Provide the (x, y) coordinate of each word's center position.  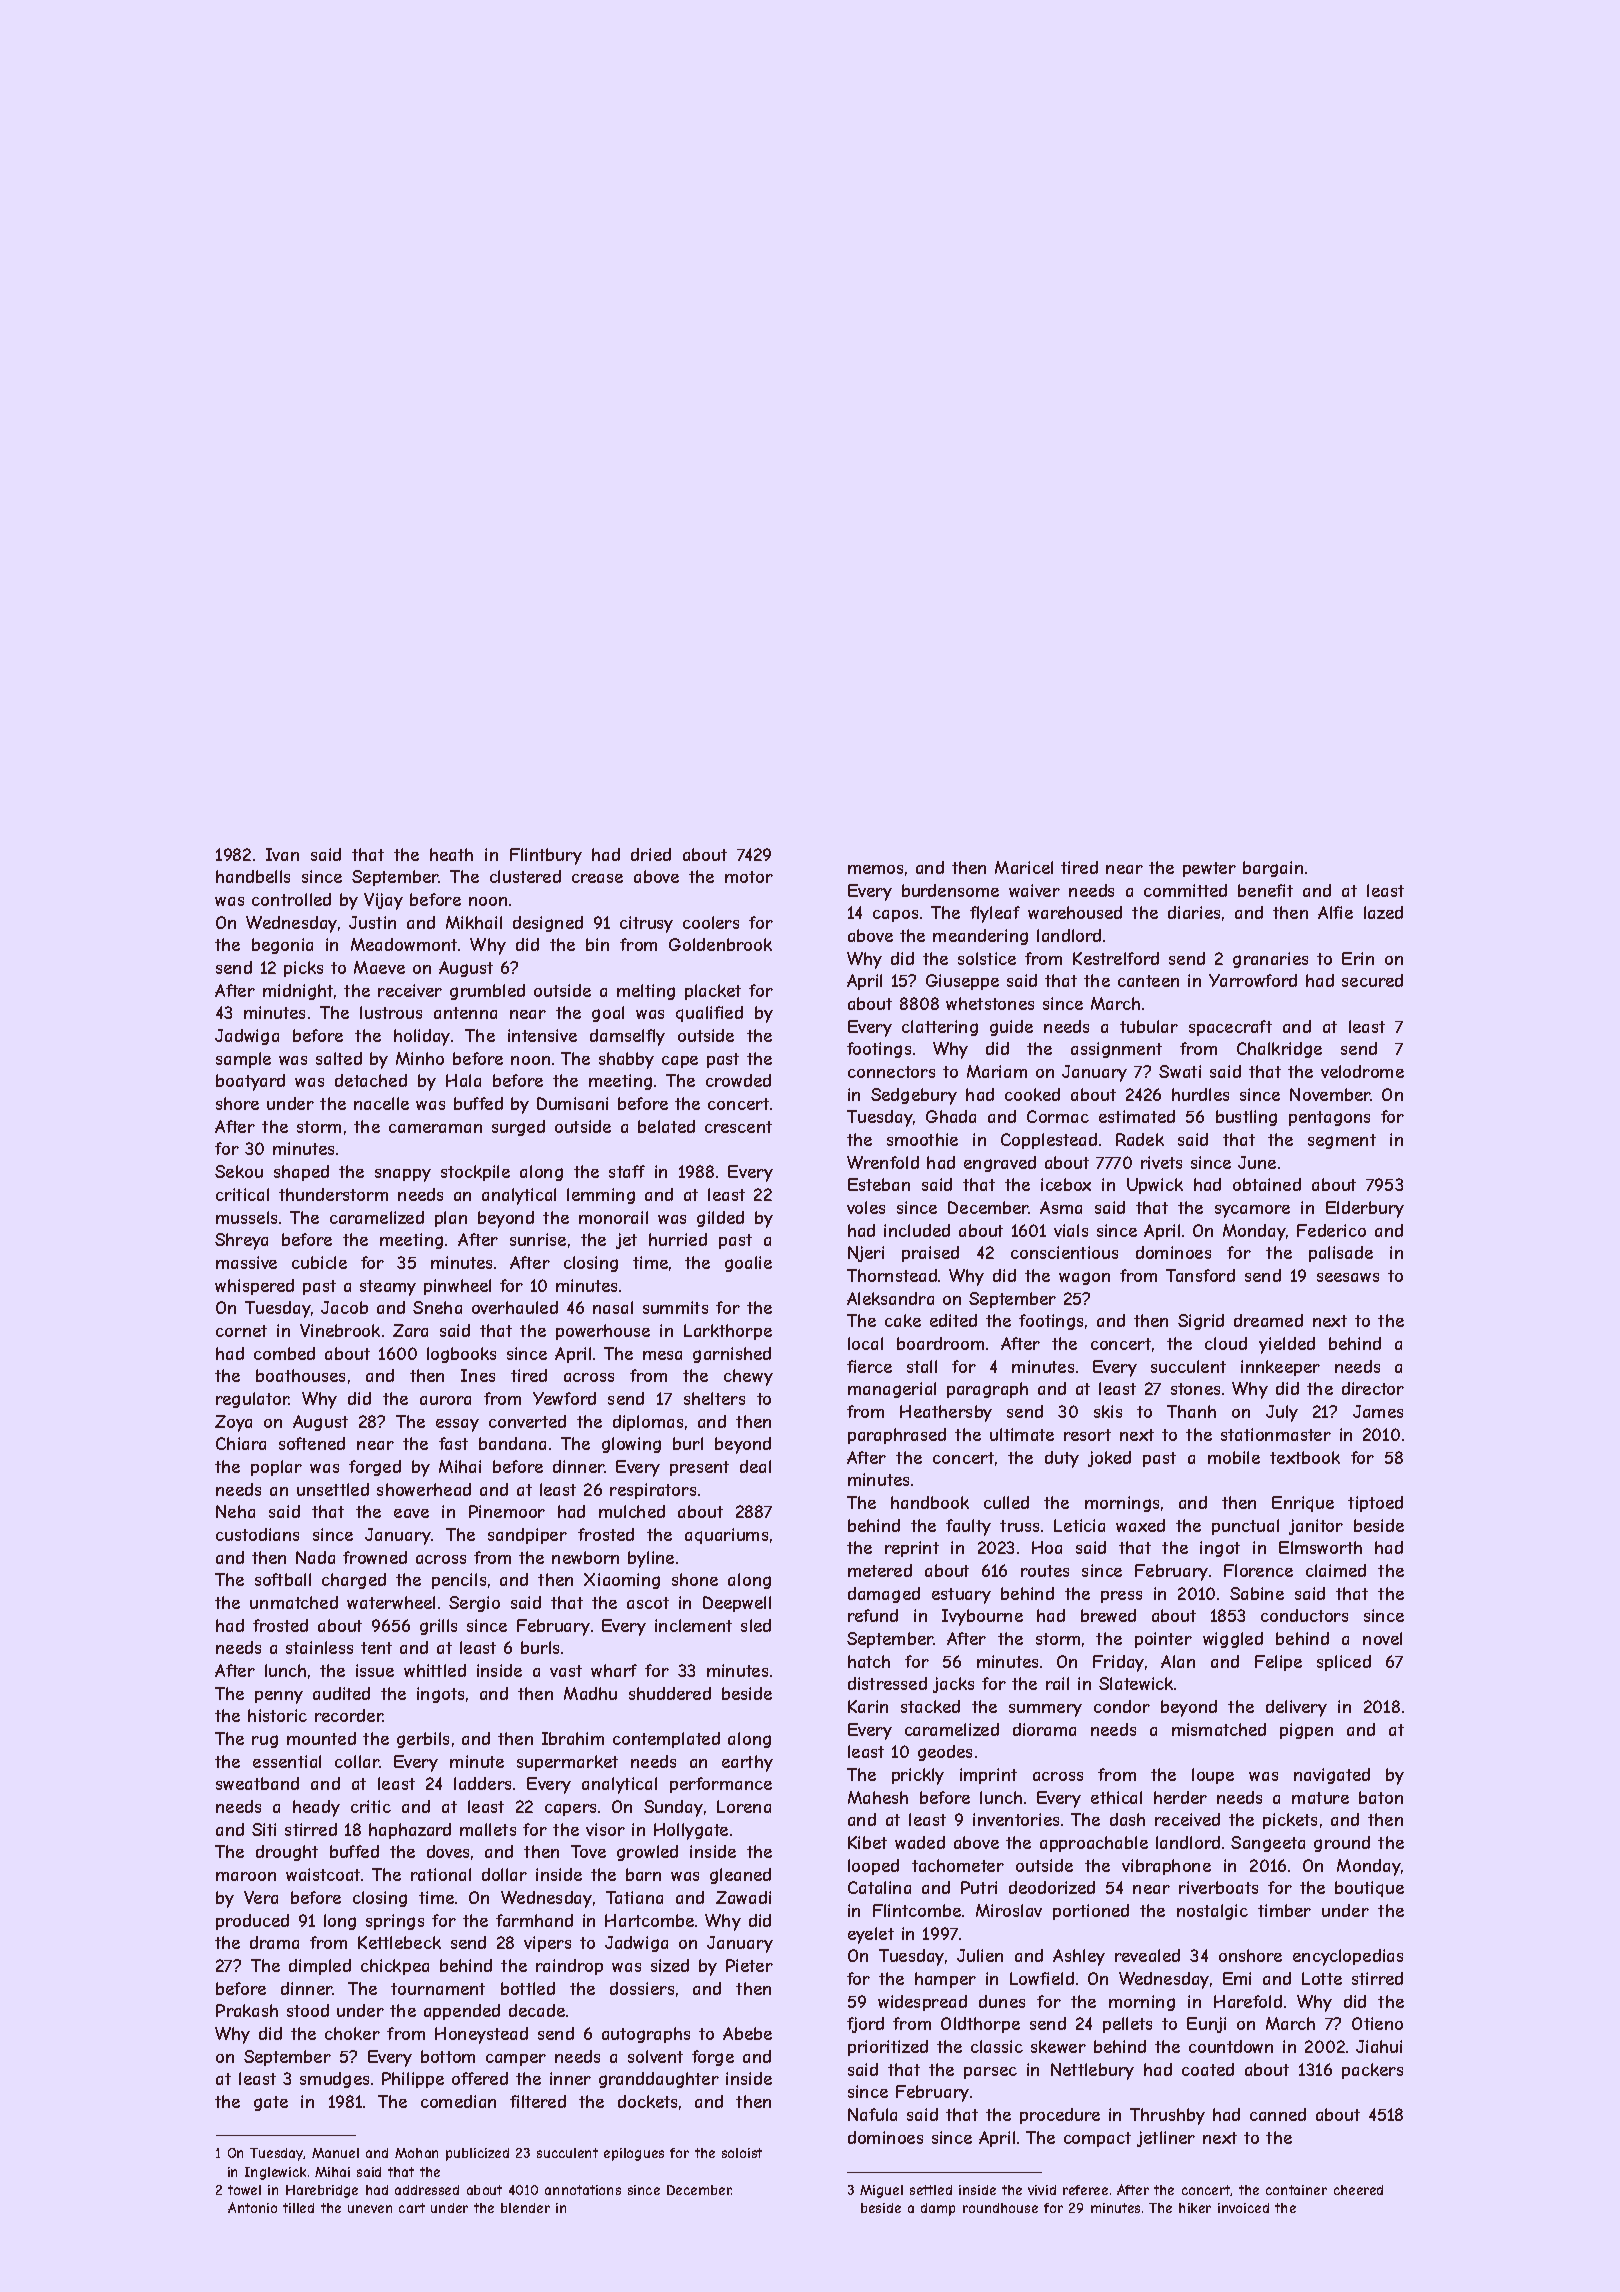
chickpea (395, 1967)
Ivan (282, 854)
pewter (1209, 869)
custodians (257, 1534)
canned (1278, 2114)
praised (930, 1254)
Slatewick (1136, 1683)
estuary (961, 1596)
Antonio (252, 2207)
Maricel (1024, 867)
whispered (254, 1287)
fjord (865, 2025)
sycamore (1252, 1211)
